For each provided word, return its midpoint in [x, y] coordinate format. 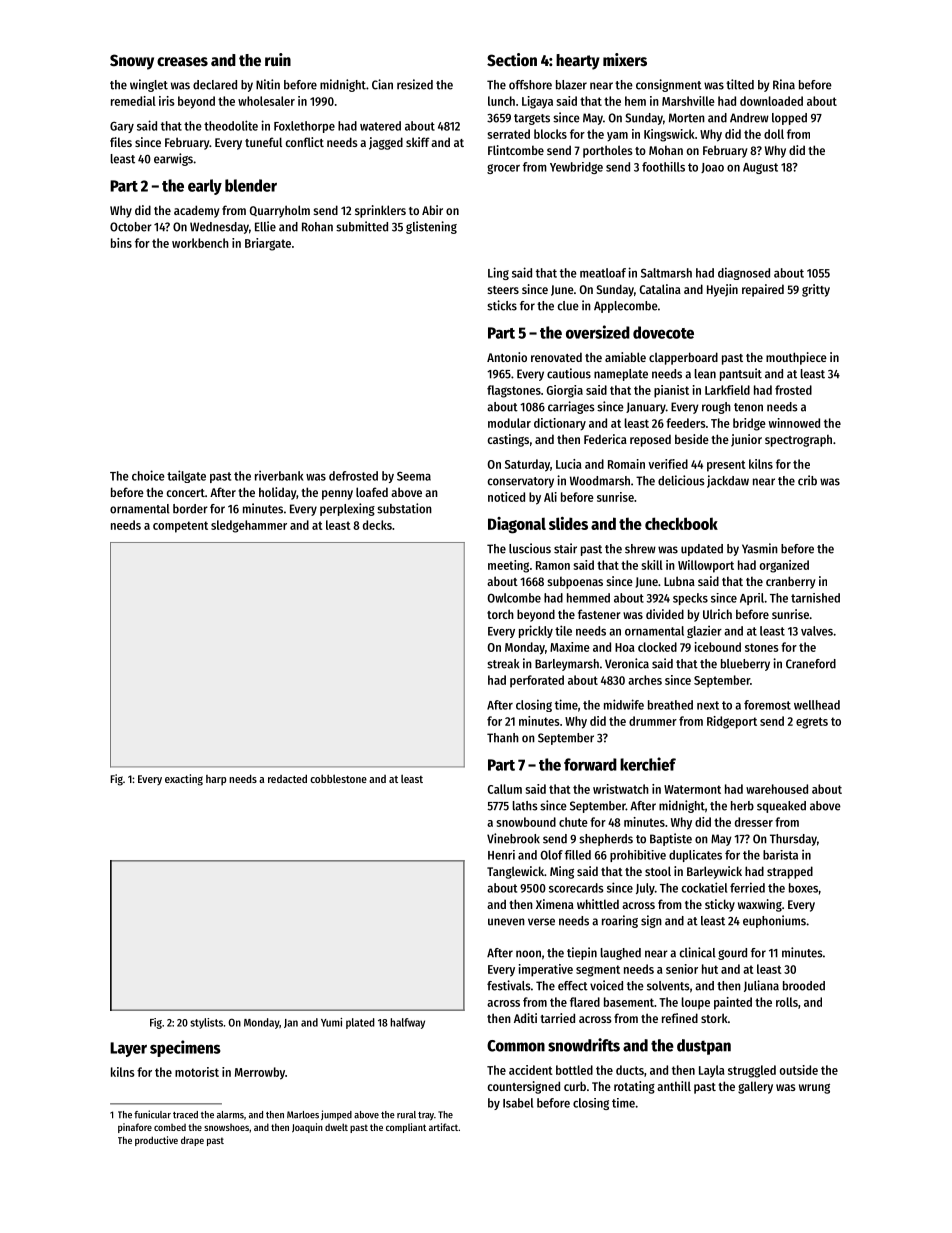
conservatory [521, 482]
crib [807, 480]
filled [578, 855]
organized [784, 566]
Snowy [132, 62]
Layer [128, 1049]
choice [148, 475]
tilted [740, 84]
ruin [278, 59]
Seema [414, 476]
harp [216, 780]
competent [180, 527]
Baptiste [671, 839]
